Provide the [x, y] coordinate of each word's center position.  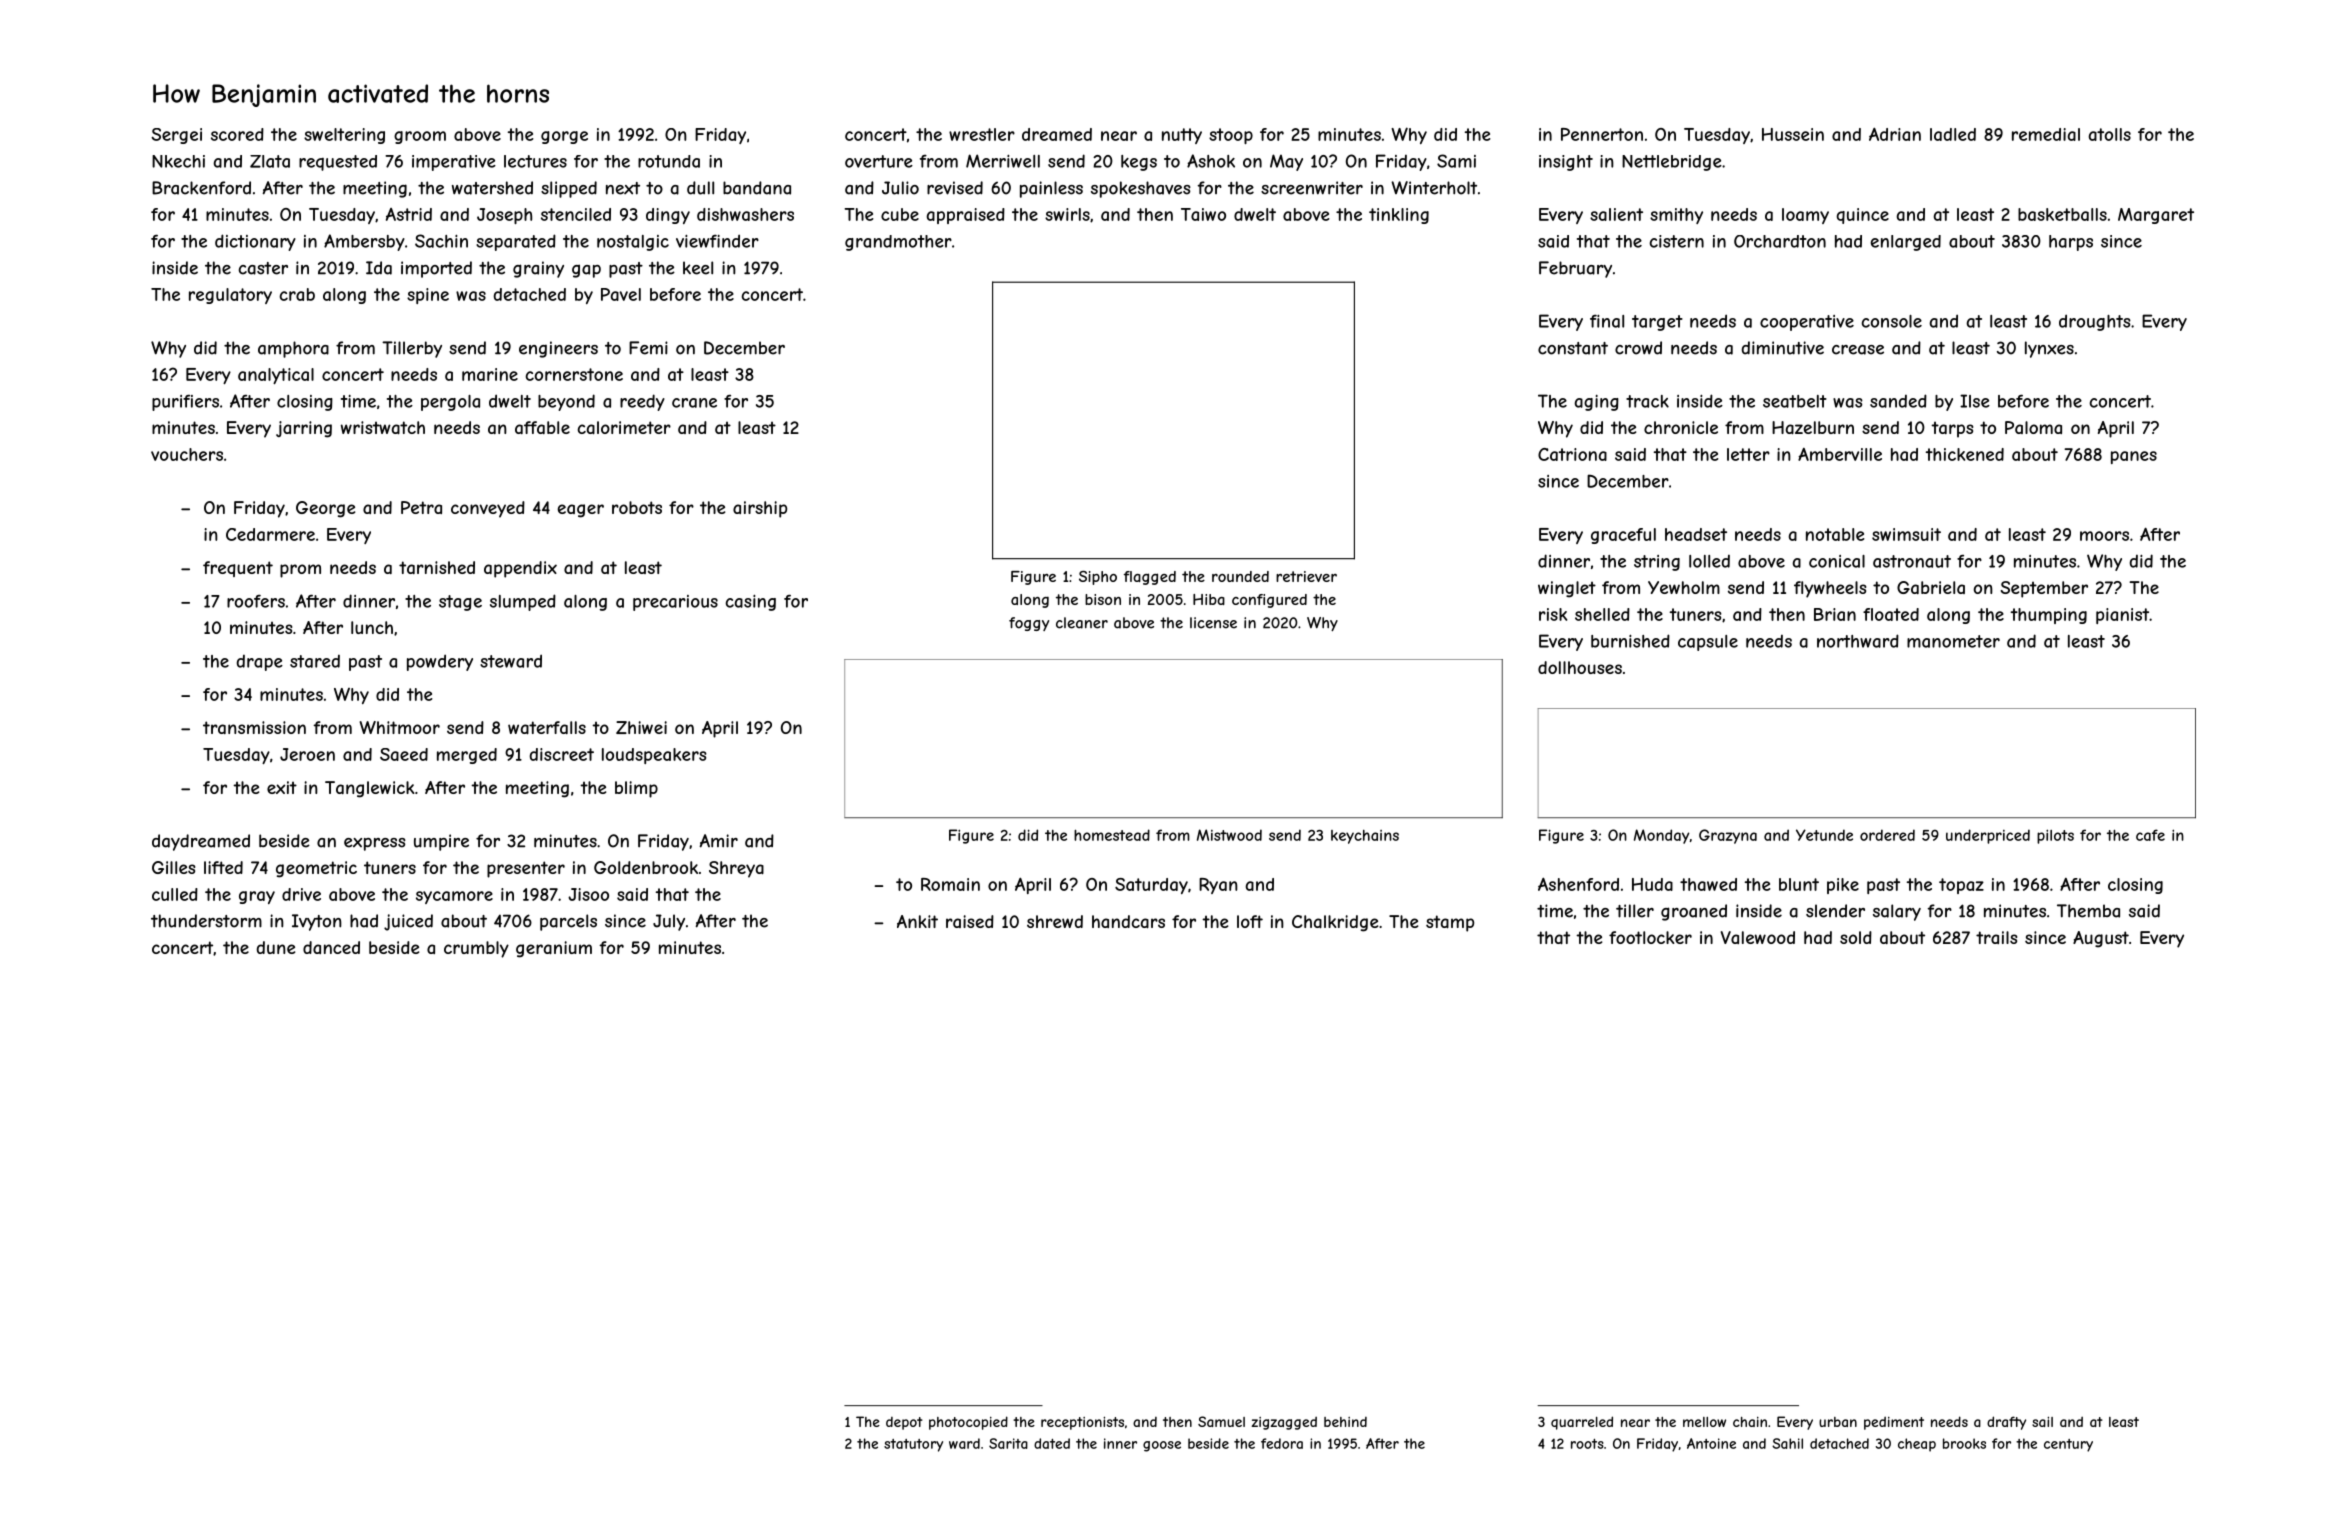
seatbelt [1795, 401]
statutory [913, 1445]
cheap [1917, 1445]
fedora [1282, 1443]
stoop [1231, 136]
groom [420, 137]
